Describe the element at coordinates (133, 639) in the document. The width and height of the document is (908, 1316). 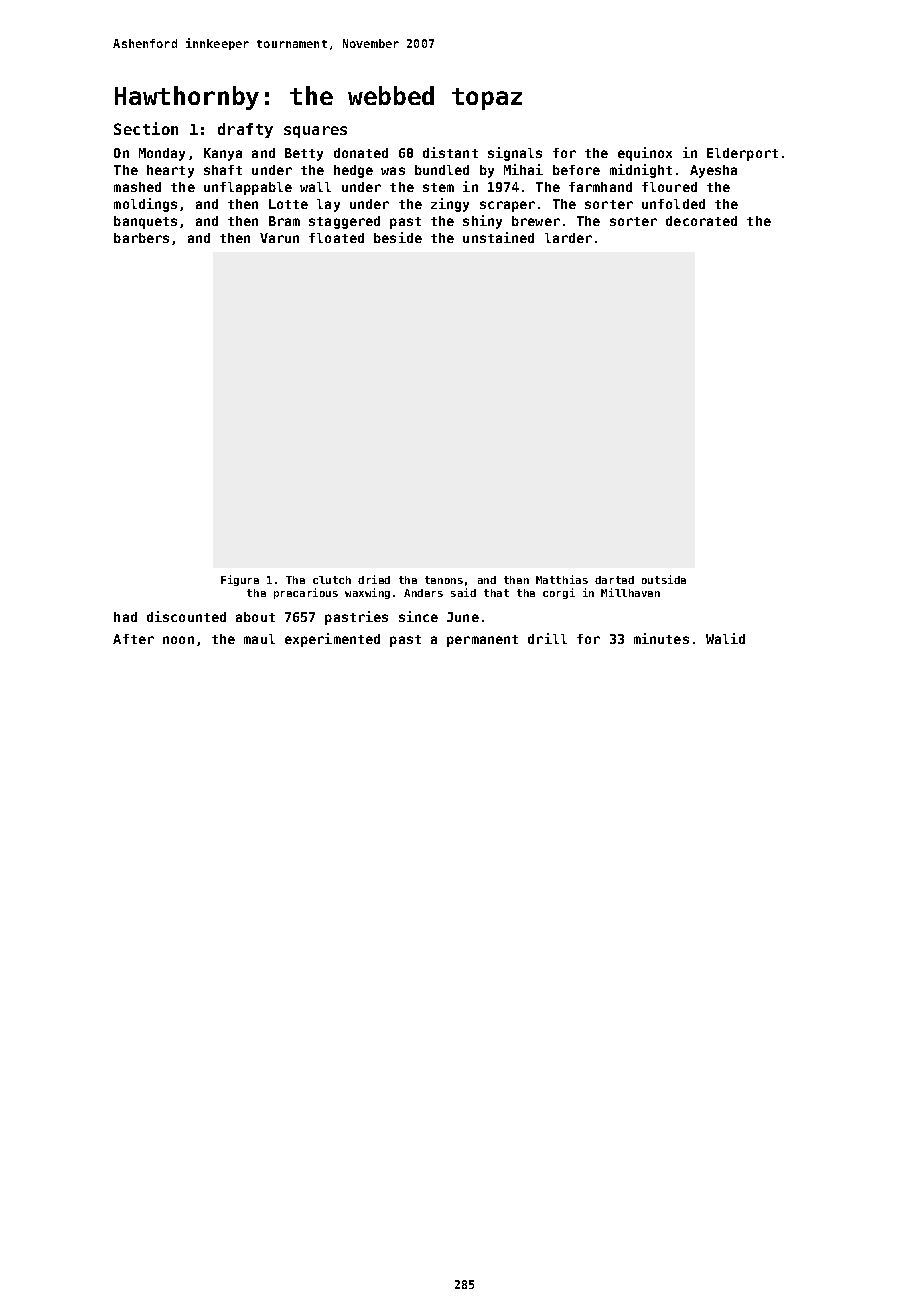
I see `After` at that location.
